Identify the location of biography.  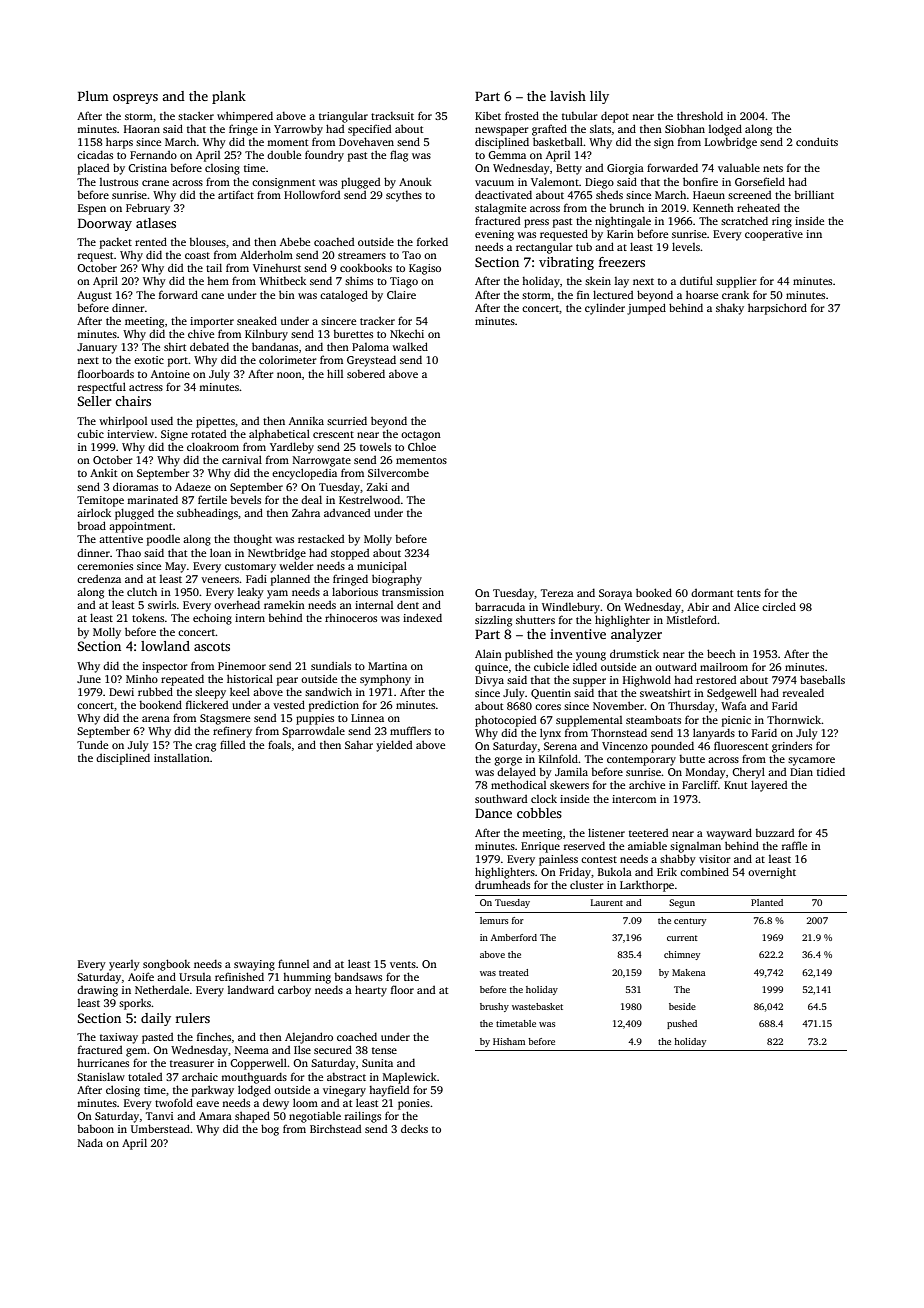
(397, 580).
